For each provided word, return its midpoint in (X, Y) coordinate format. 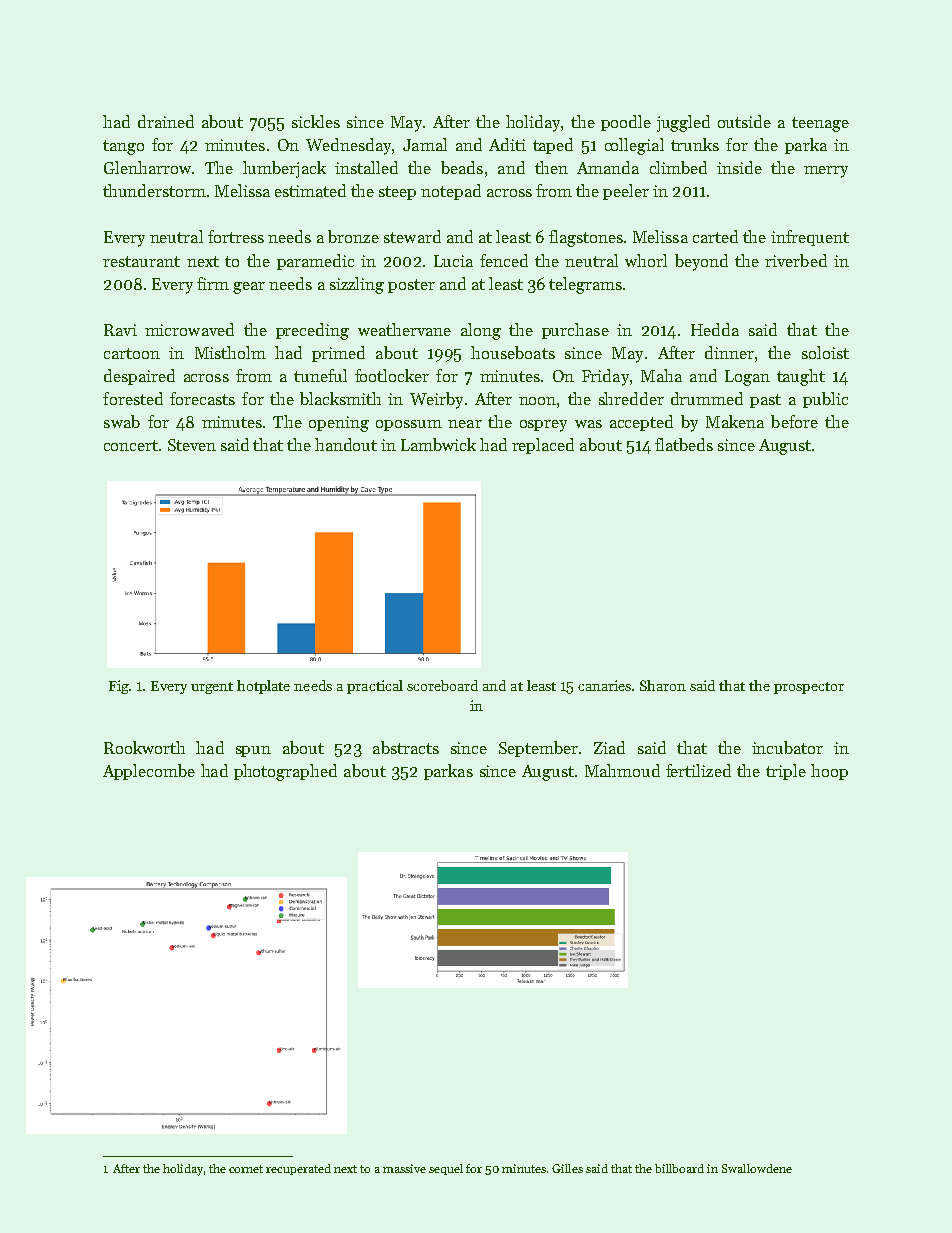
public (825, 400)
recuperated (298, 1169)
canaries (604, 685)
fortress (236, 236)
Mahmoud (622, 770)
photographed (285, 772)
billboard (679, 1168)
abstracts (406, 747)
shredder (631, 398)
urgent (212, 688)
